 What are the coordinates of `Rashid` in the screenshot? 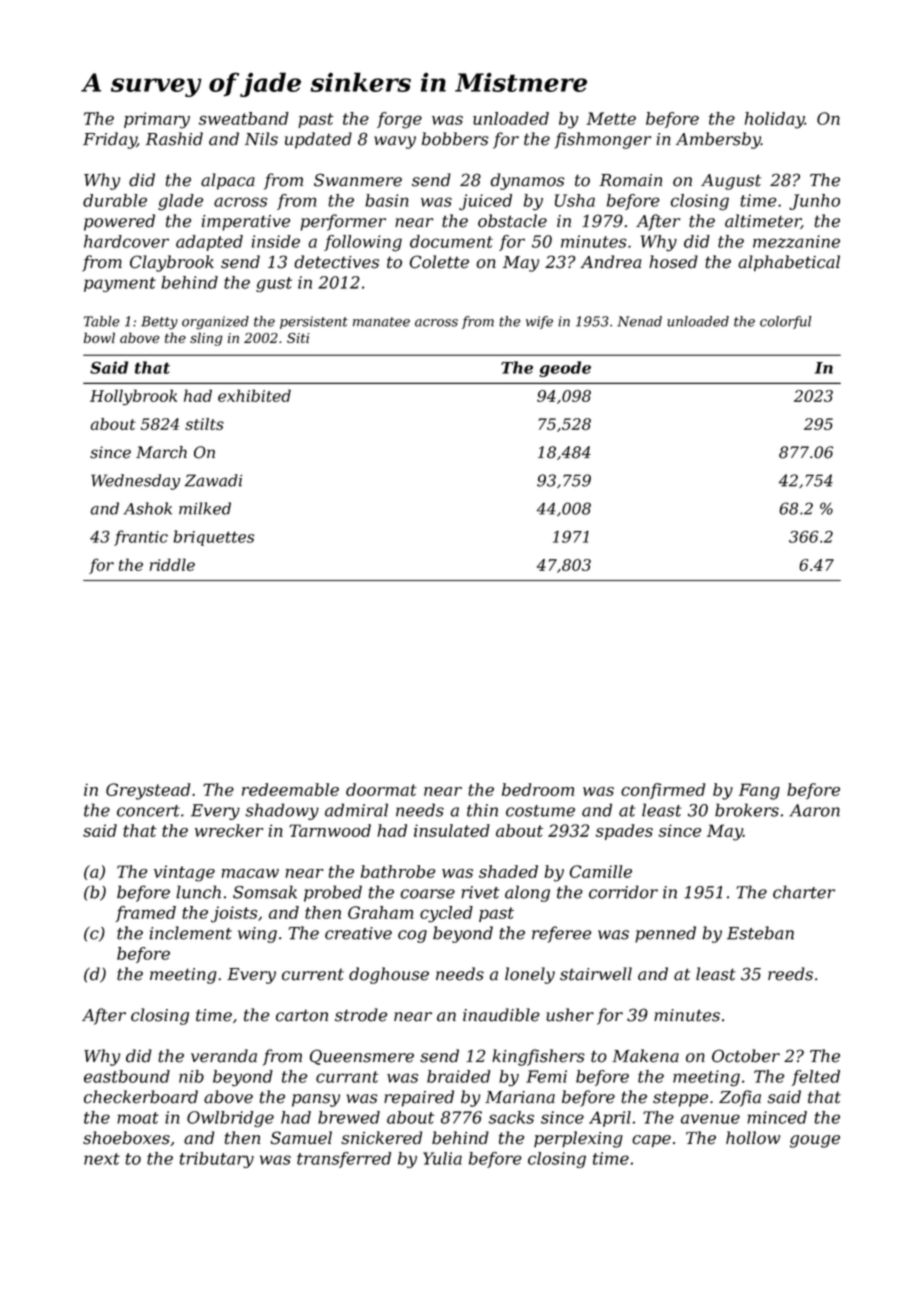 It's located at (174, 139).
